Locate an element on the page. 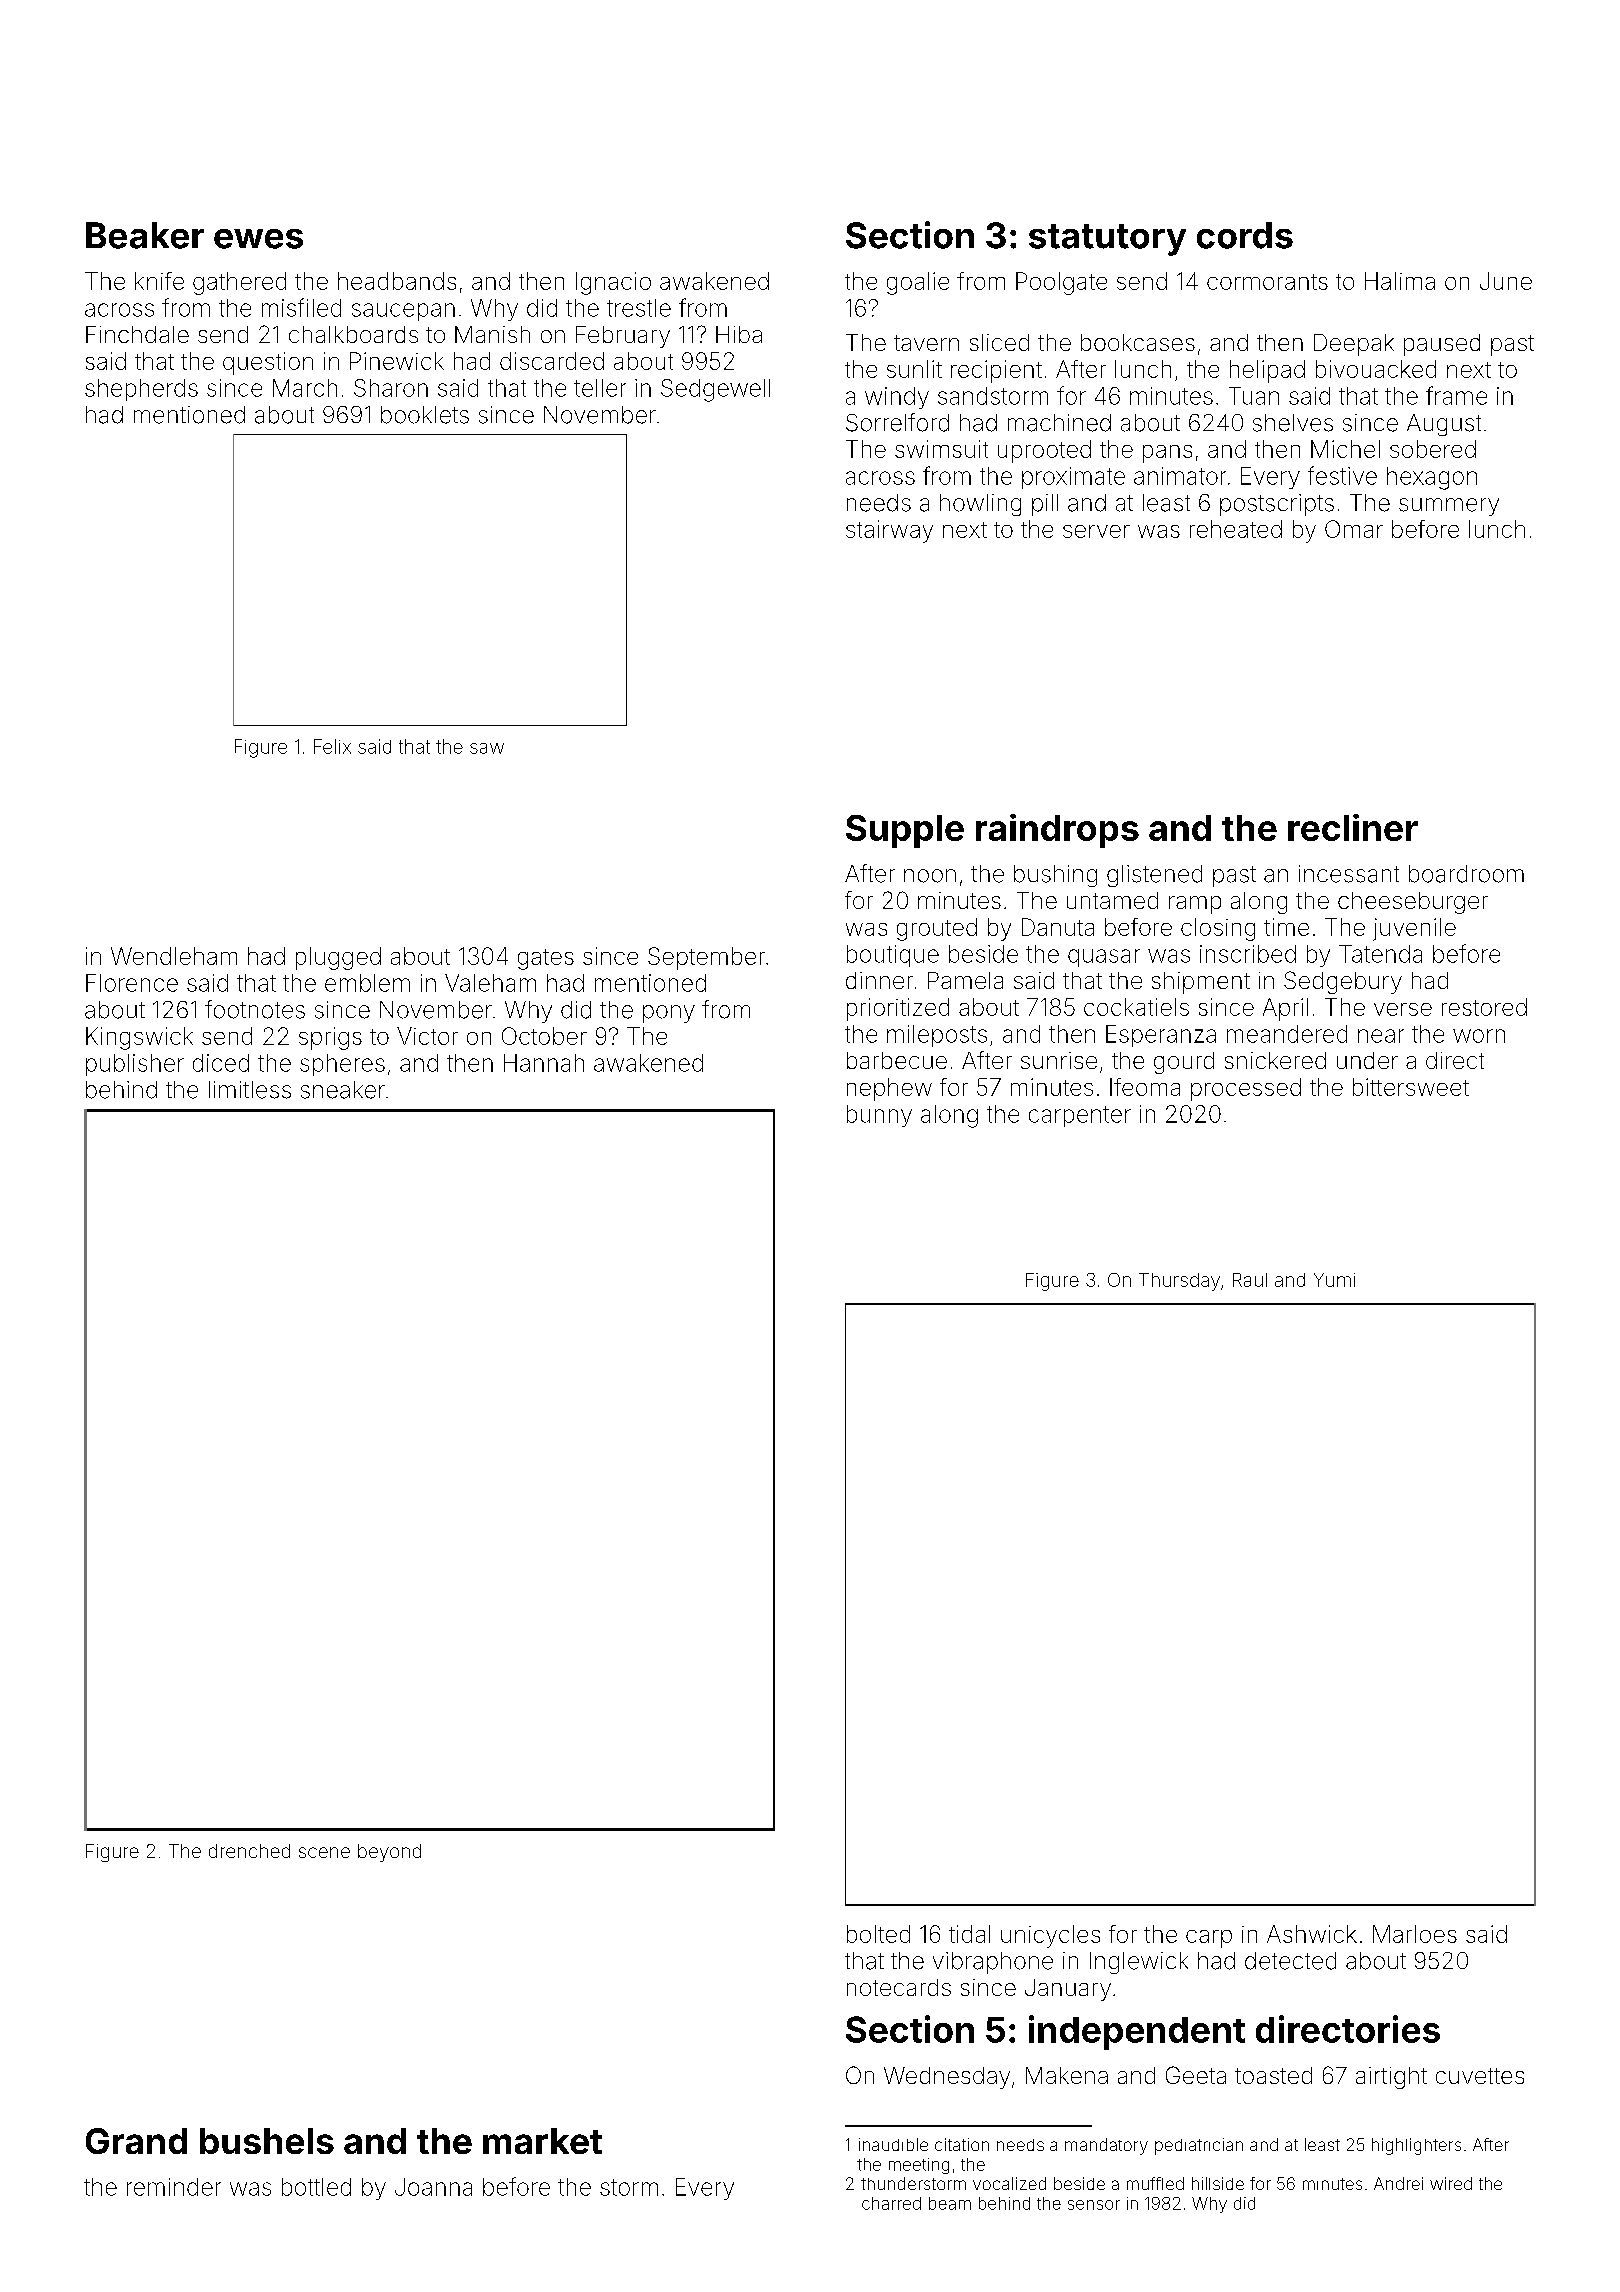 Image resolution: width=1620 pixels, height=2292 pixels. Ignacio is located at coordinates (613, 283).
